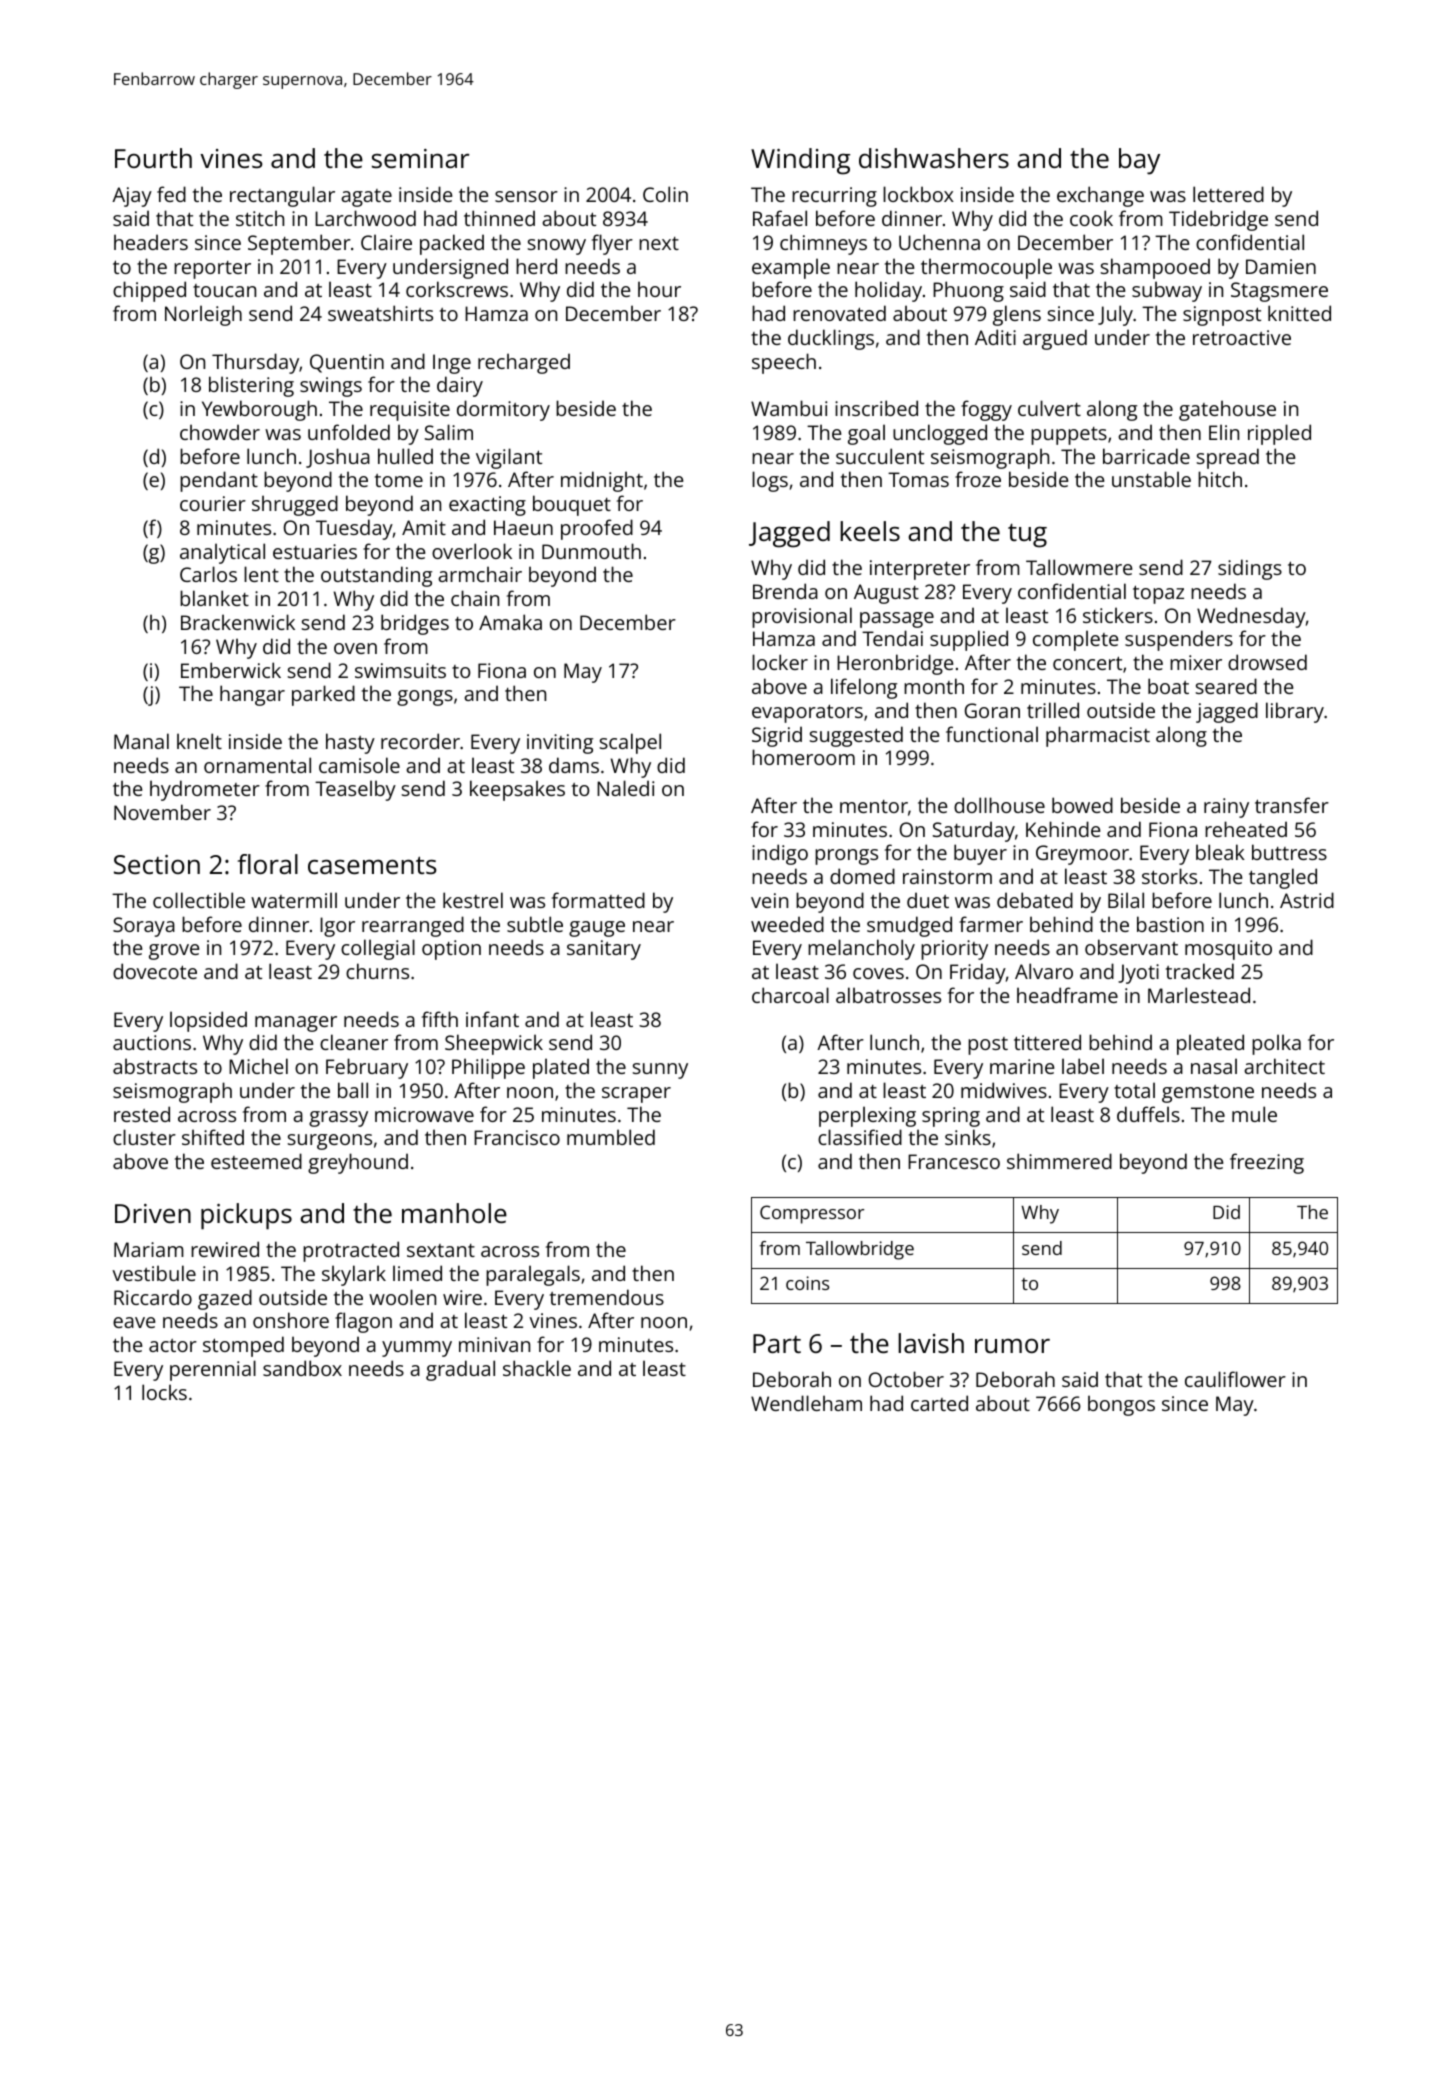 This screenshot has height=2100, width=1450. Describe the element at coordinates (153, 1213) in the screenshot. I see `Driven` at that location.
